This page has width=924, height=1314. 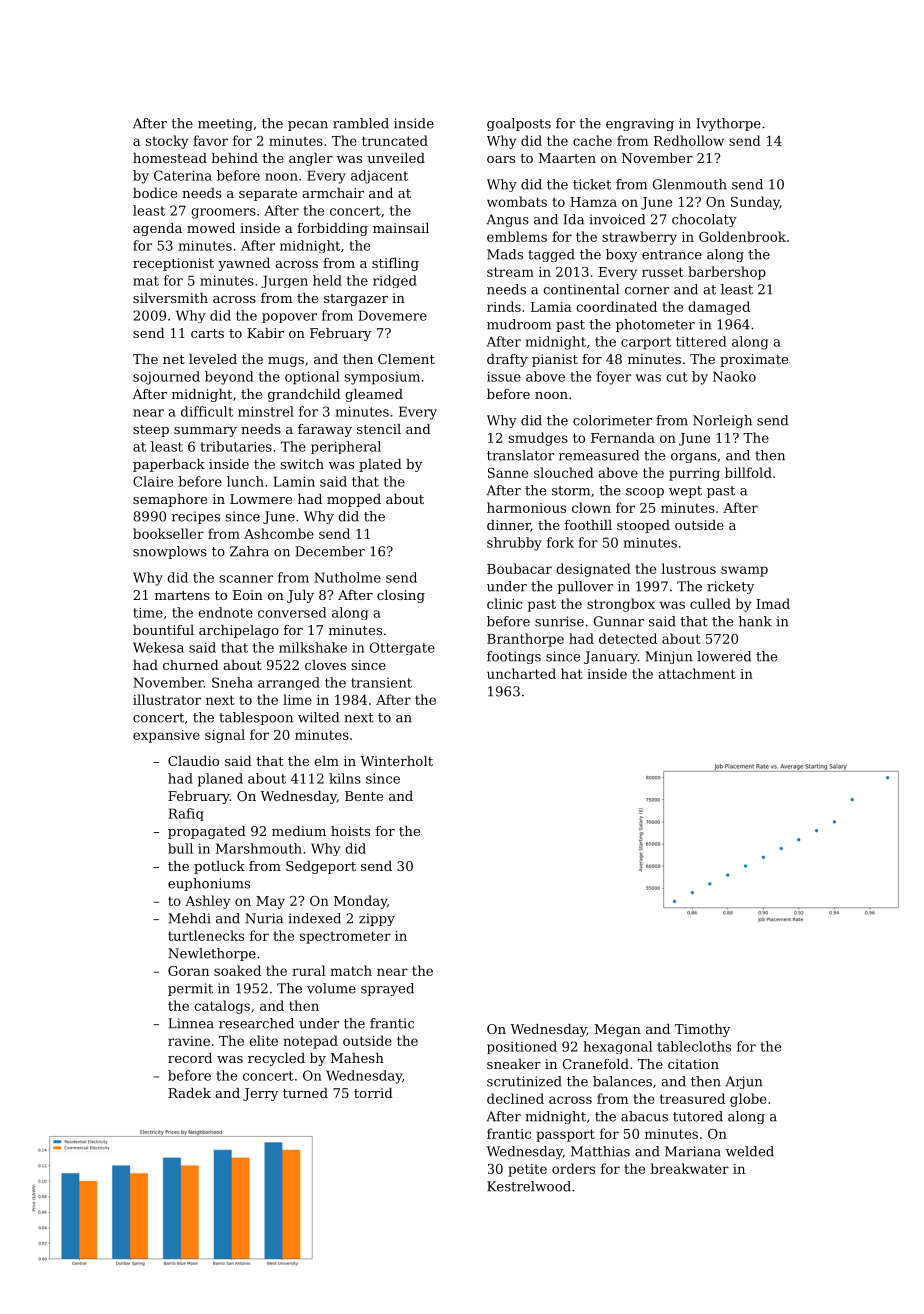 I want to click on Megan, so click(x=618, y=1030).
